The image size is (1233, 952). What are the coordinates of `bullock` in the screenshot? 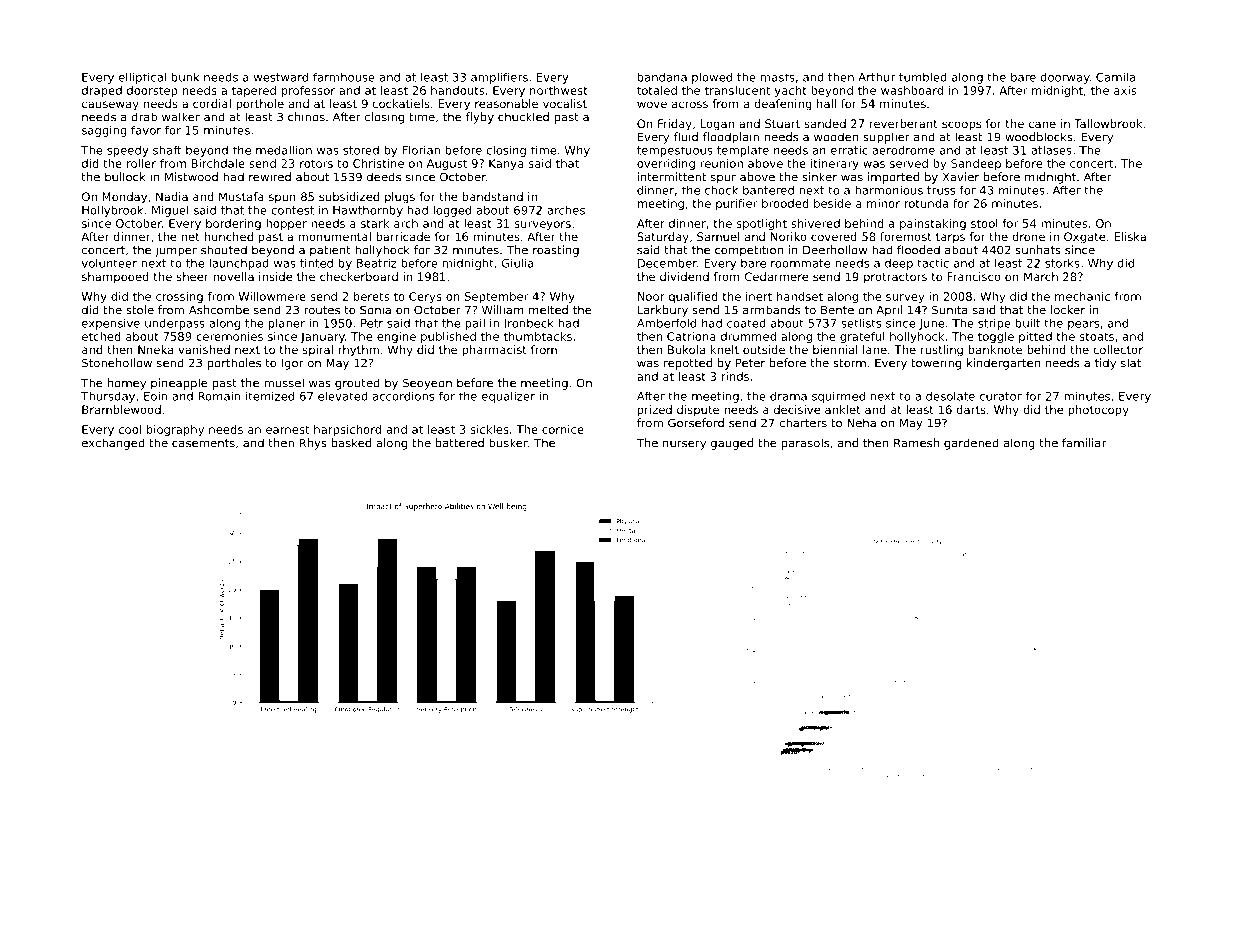 It's located at (125, 177).
